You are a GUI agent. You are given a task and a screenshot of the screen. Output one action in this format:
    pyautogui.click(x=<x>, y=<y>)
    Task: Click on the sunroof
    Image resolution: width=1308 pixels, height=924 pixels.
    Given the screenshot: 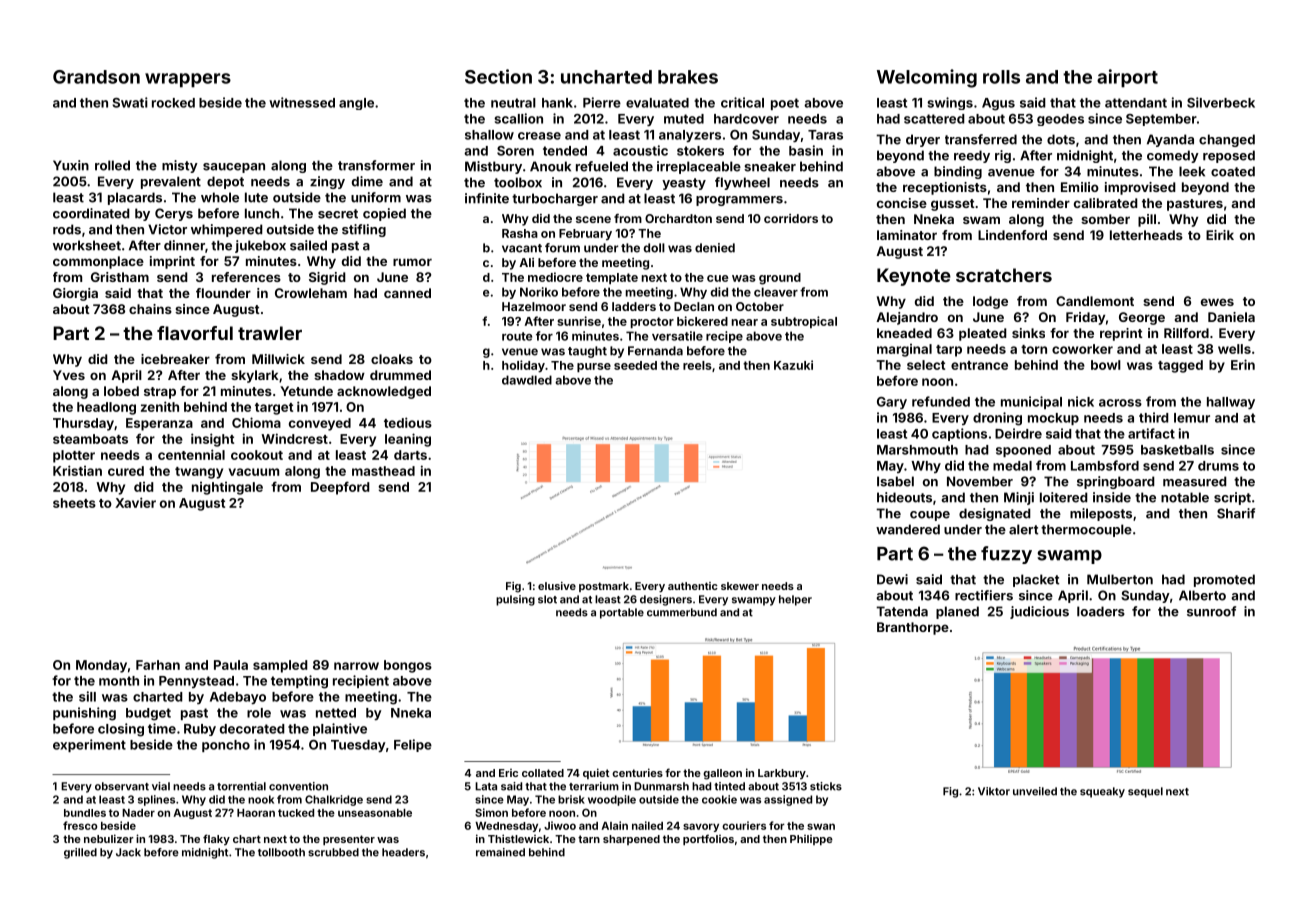 What is the action you would take?
    pyautogui.click(x=1211, y=611)
